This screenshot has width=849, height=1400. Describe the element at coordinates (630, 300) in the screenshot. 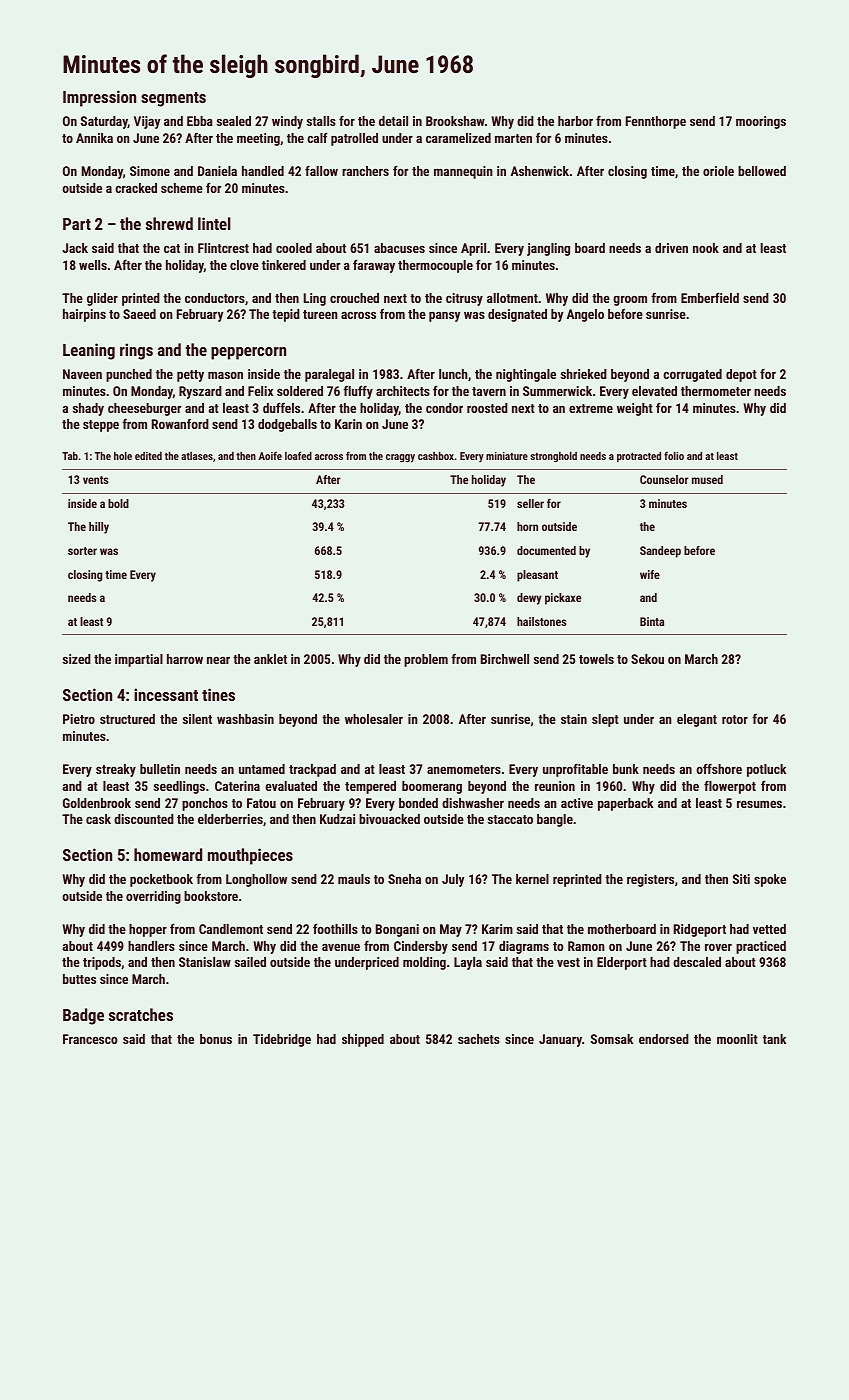

I see `groom` at that location.
